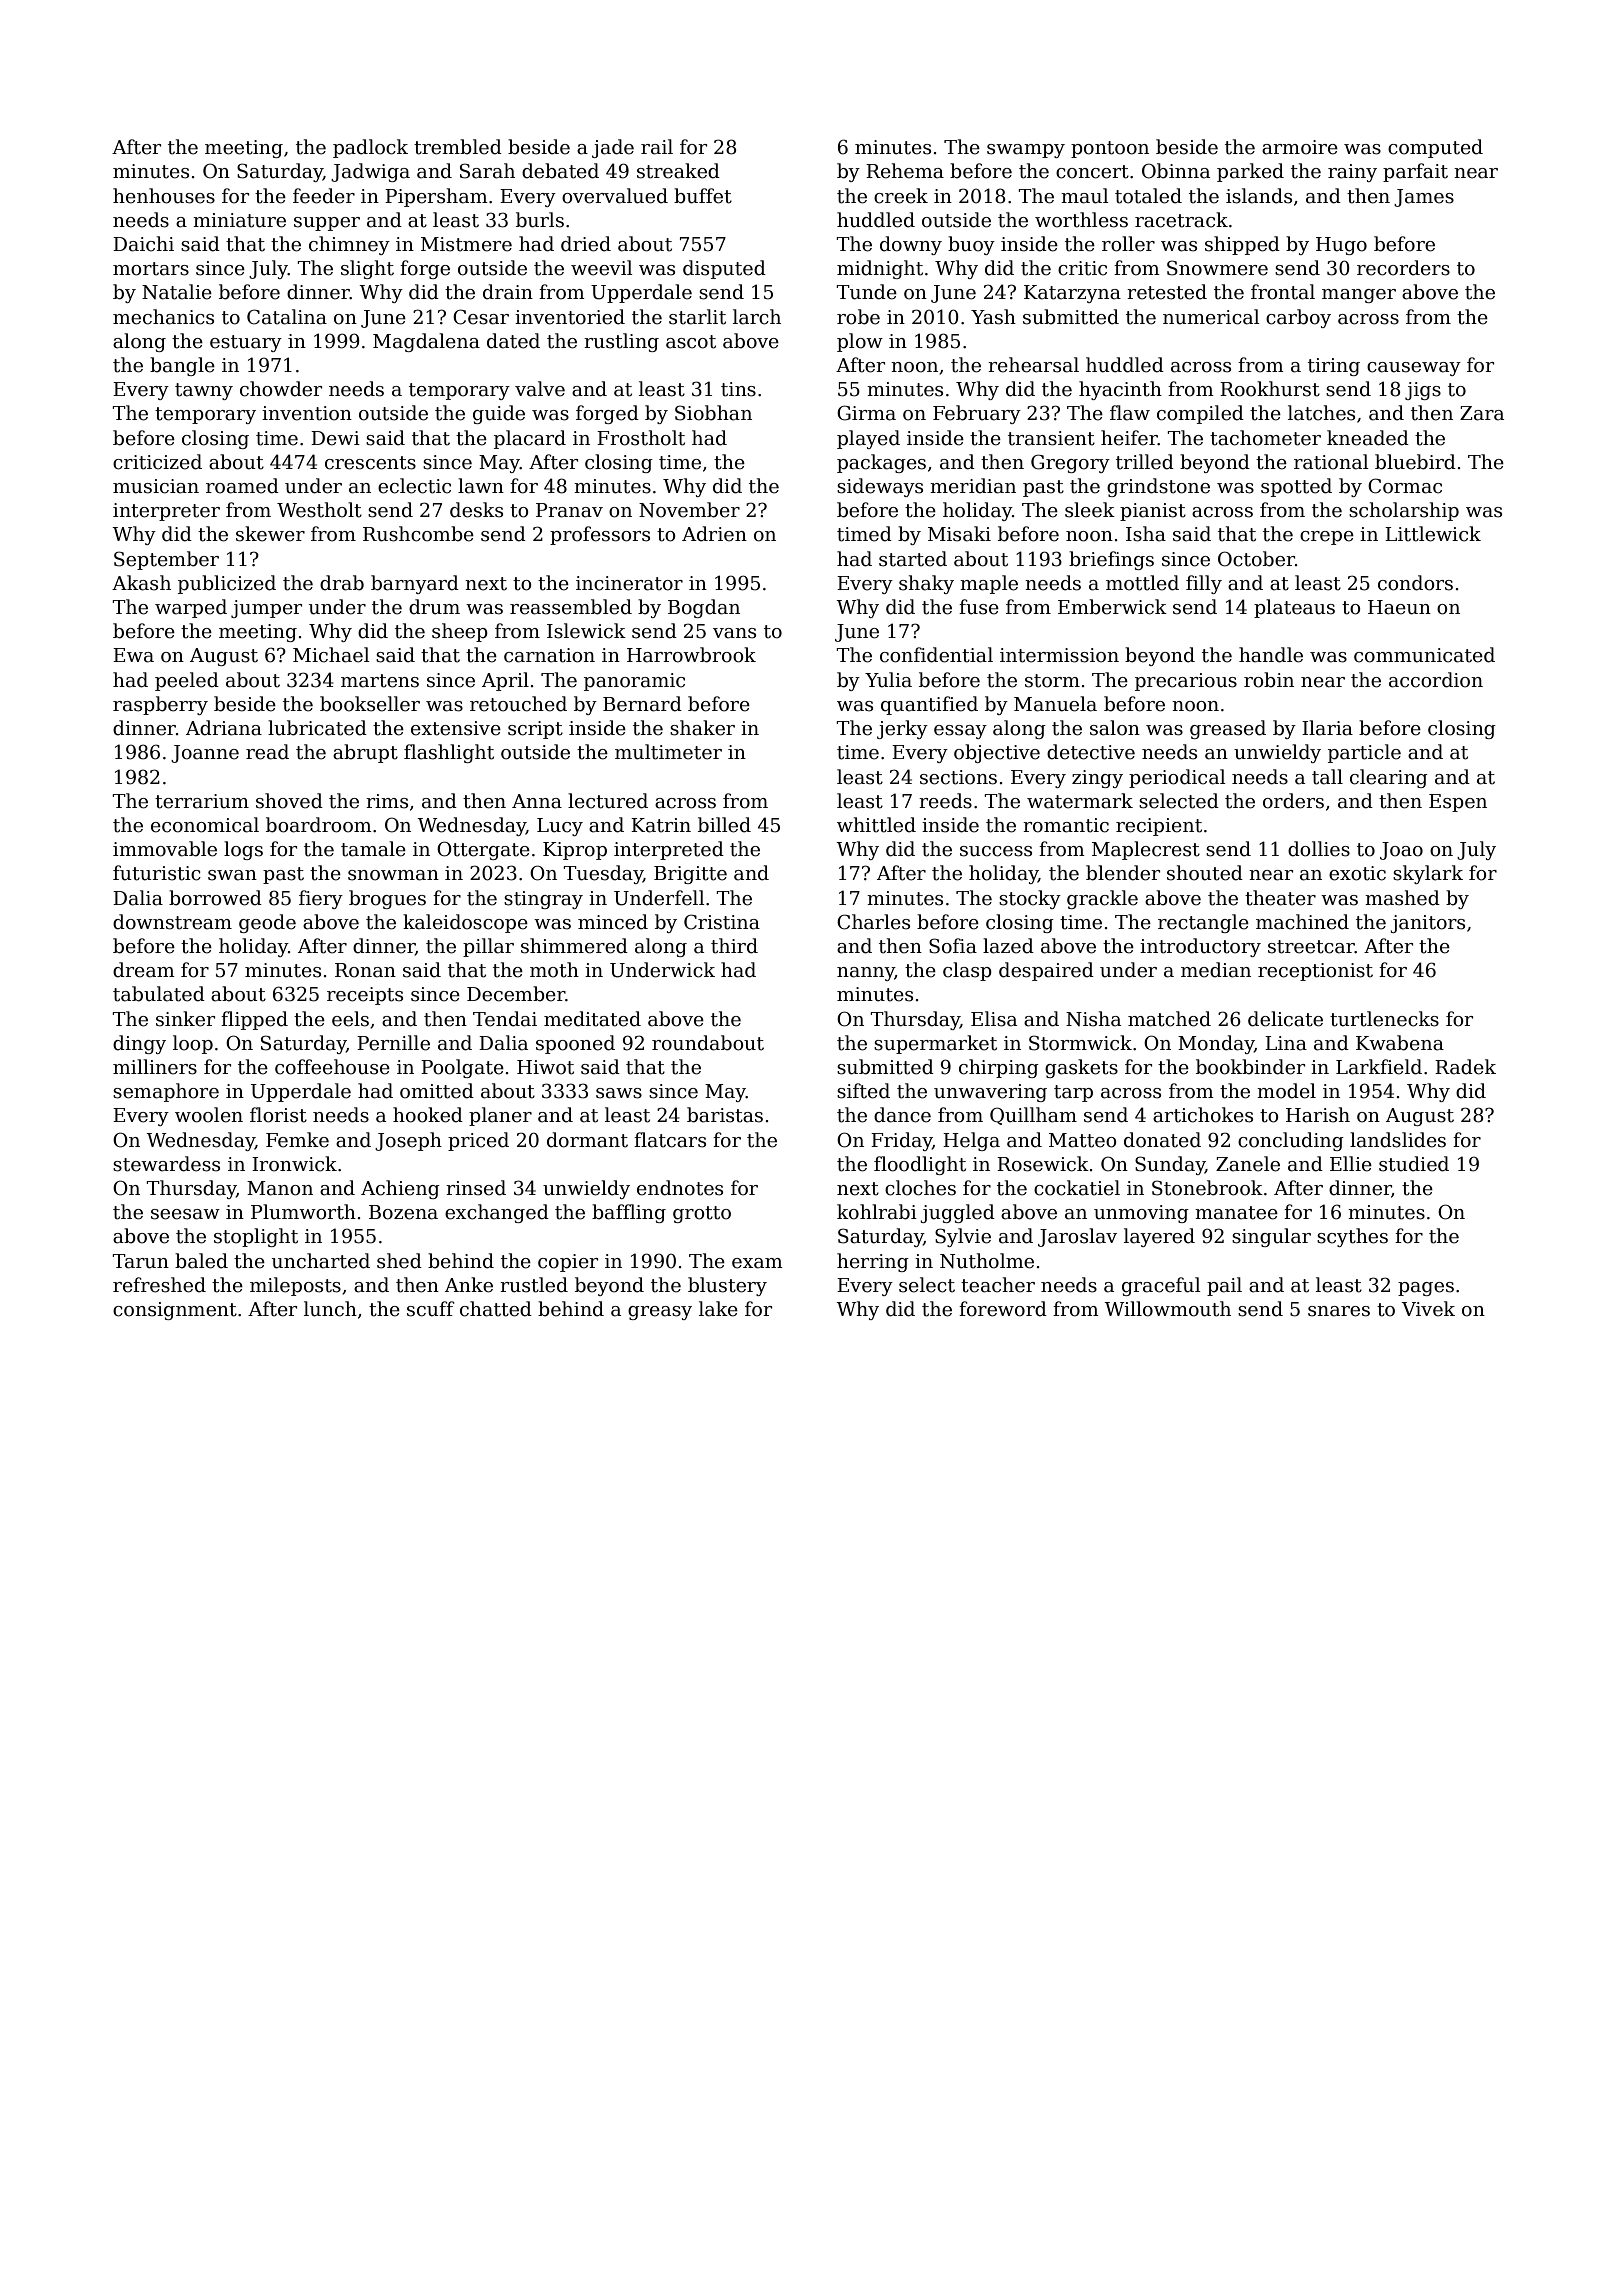  Describe the element at coordinates (718, 1309) in the document. I see `lake` at that location.
